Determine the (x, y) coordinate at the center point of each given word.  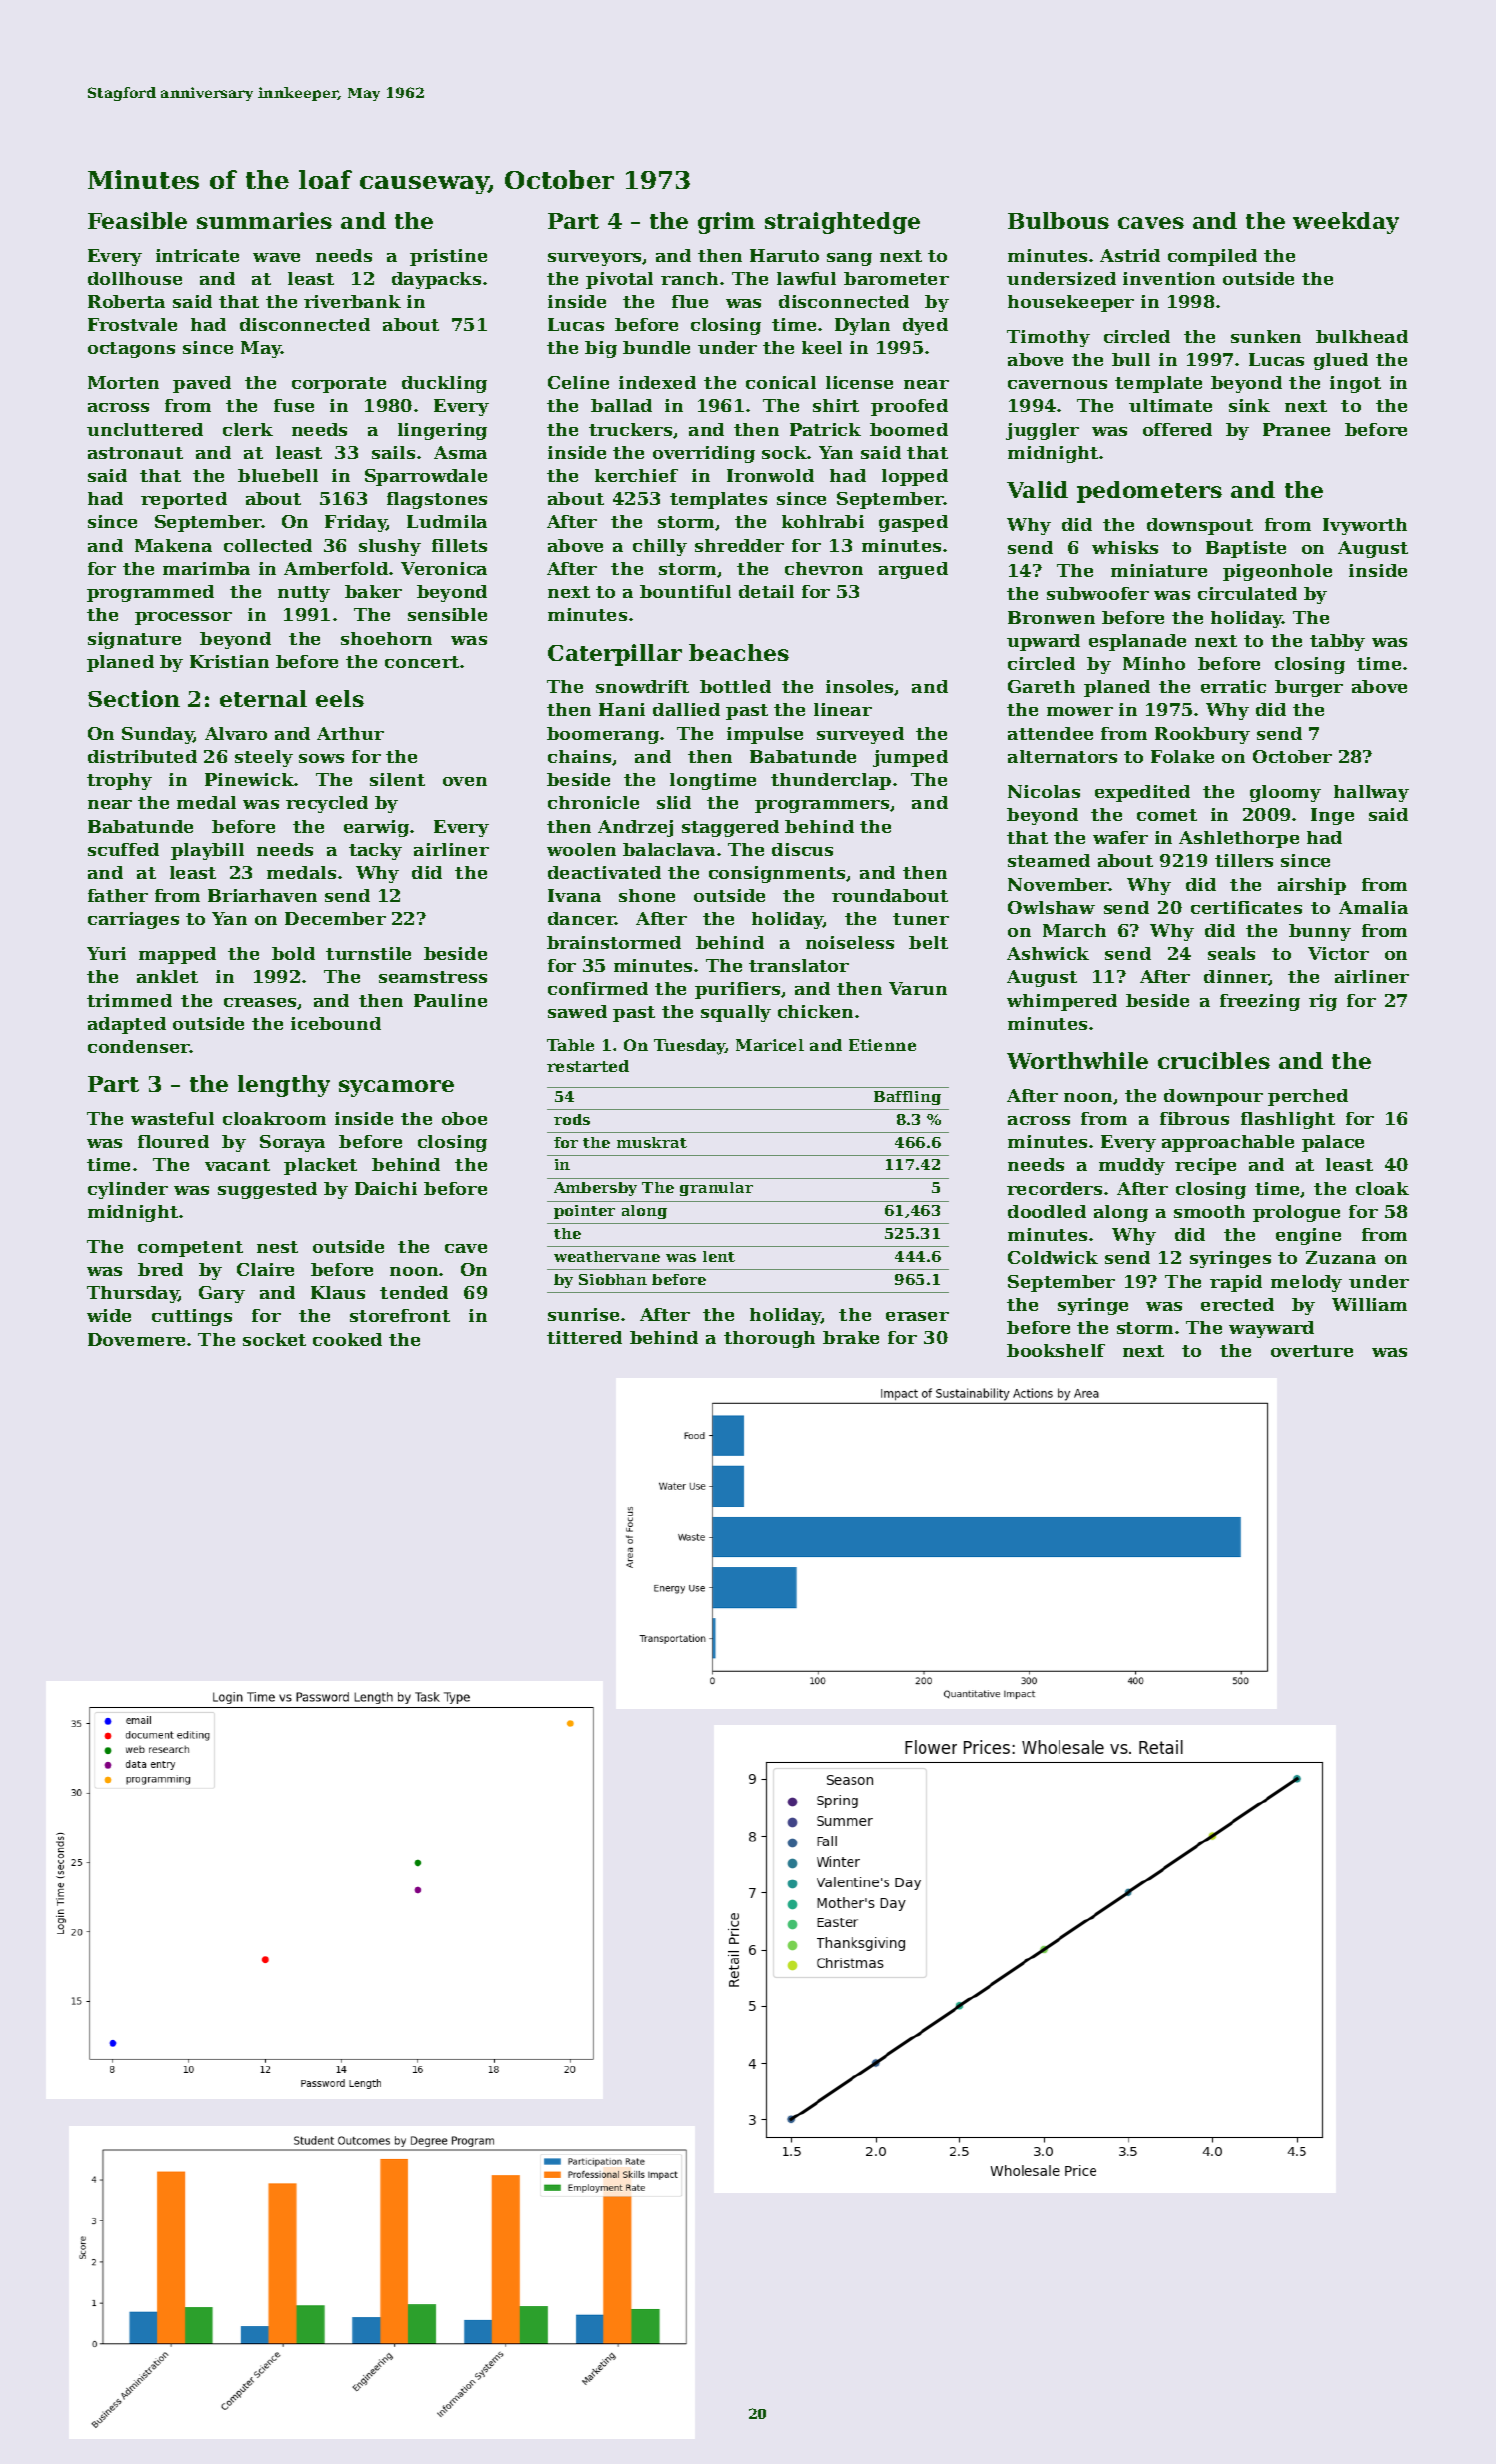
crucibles (1214, 1060)
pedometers (1149, 492)
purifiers (737, 990)
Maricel (770, 1045)
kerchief (636, 475)
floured (173, 1141)
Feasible (137, 220)
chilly (660, 547)
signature (134, 640)
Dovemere (136, 1339)
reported (184, 500)
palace (1333, 1143)
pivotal (619, 280)
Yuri (106, 953)
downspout (1200, 526)
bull (1131, 359)
